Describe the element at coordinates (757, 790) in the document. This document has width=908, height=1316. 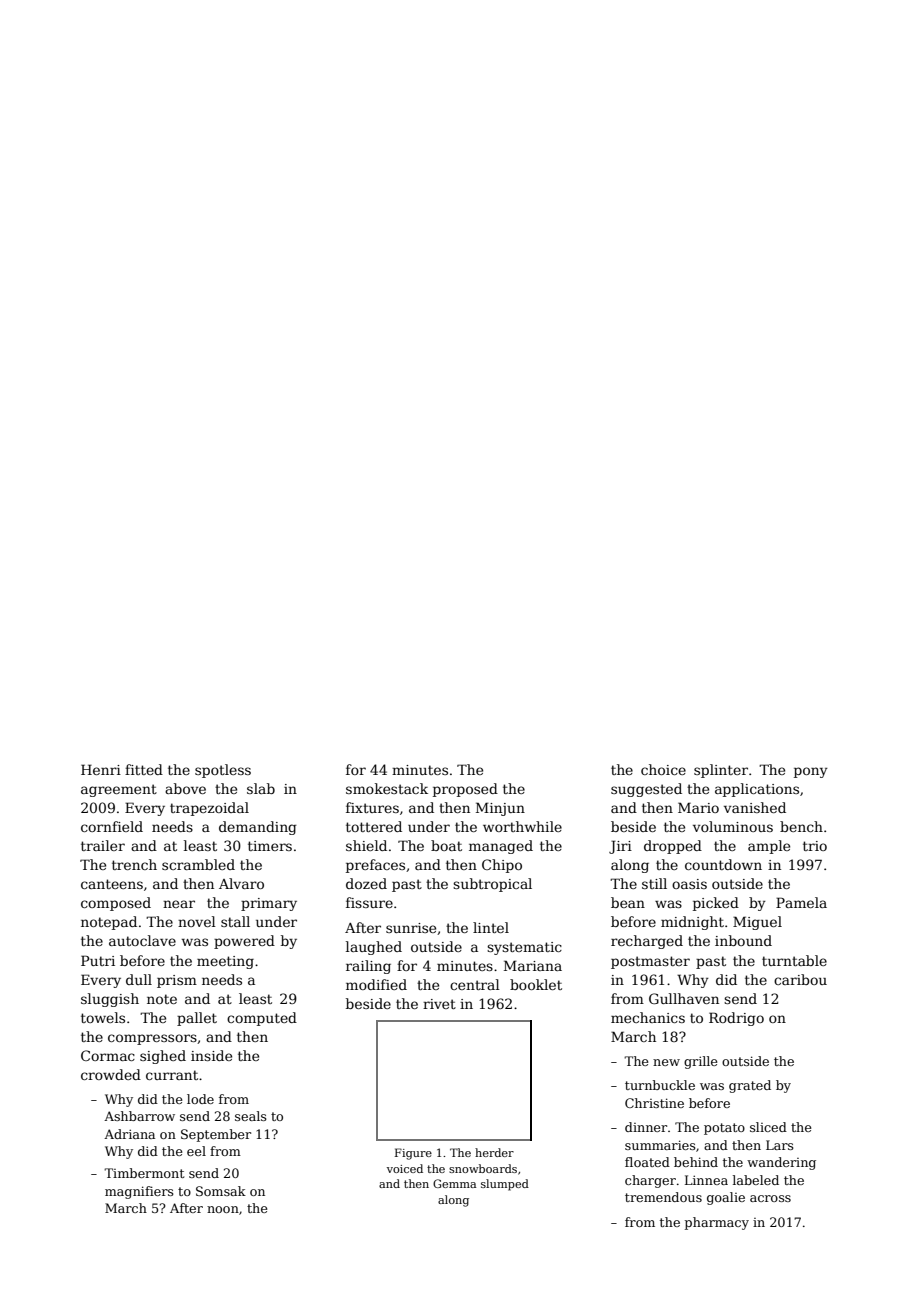
I see `applications` at that location.
